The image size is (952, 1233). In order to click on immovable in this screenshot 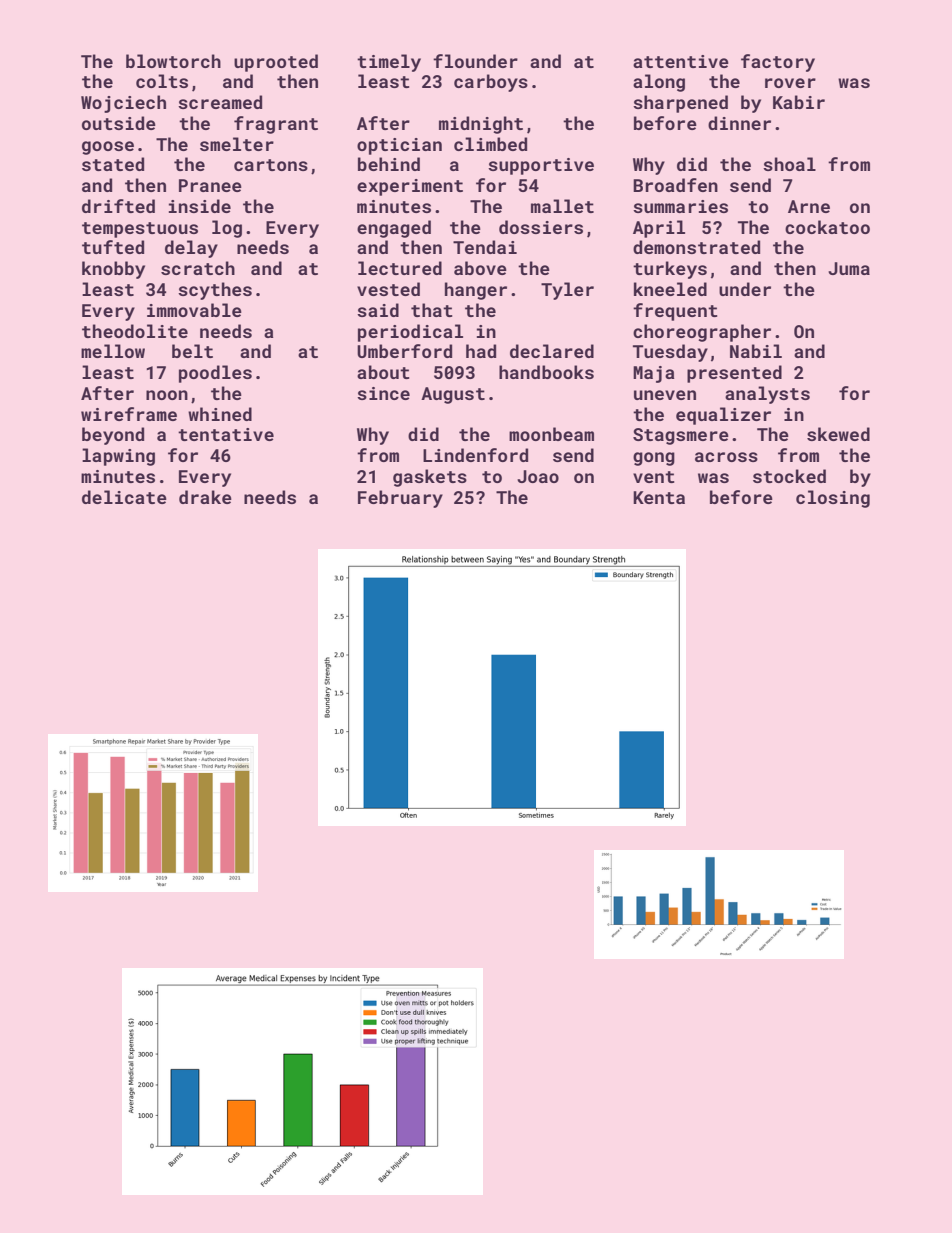, I will do `click(194, 310)`.
